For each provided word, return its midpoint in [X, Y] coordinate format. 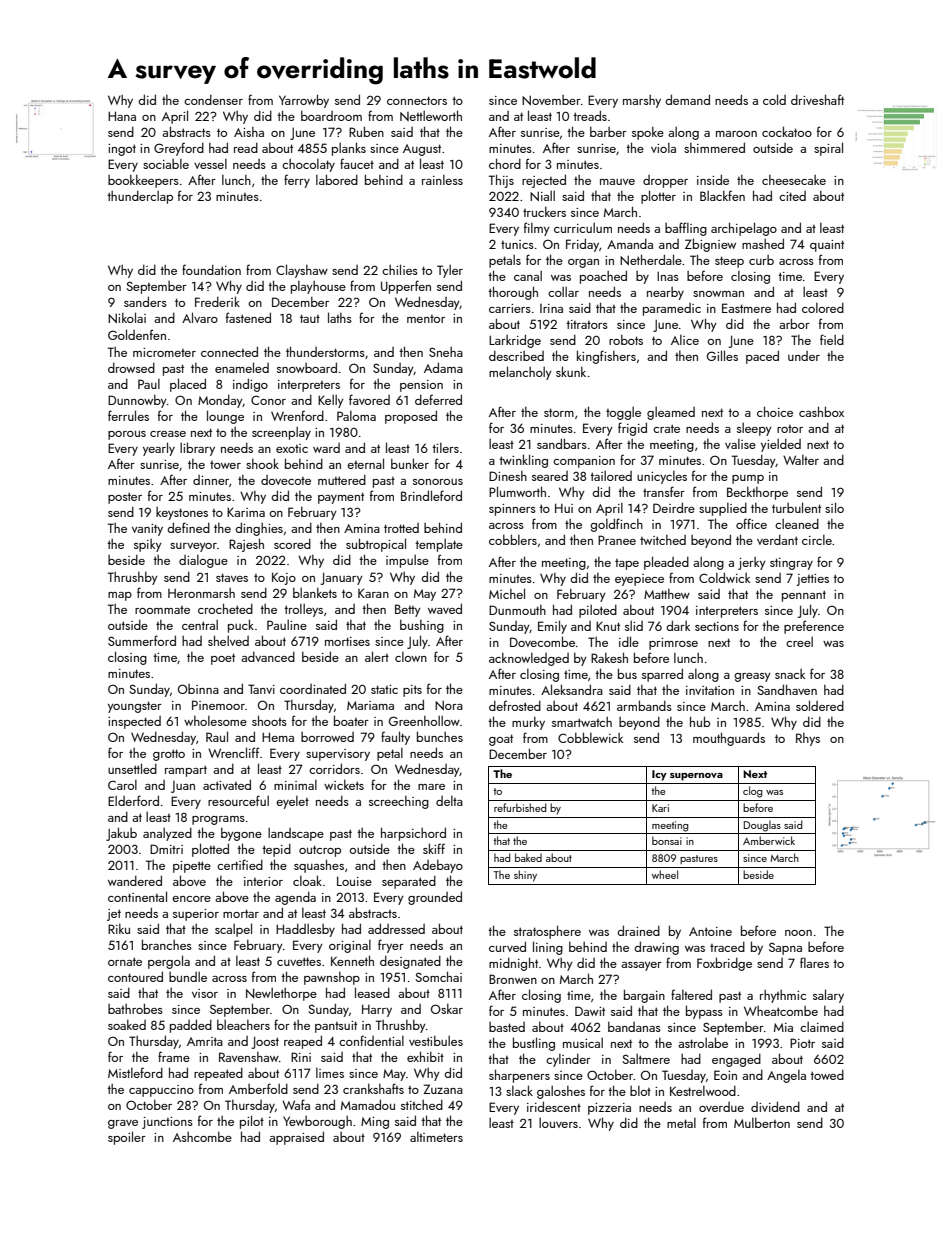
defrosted [515, 705]
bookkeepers [143, 181]
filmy [537, 229]
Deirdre [674, 507]
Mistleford [135, 1072]
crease [168, 434]
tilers [445, 448]
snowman [718, 294]
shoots [269, 720]
